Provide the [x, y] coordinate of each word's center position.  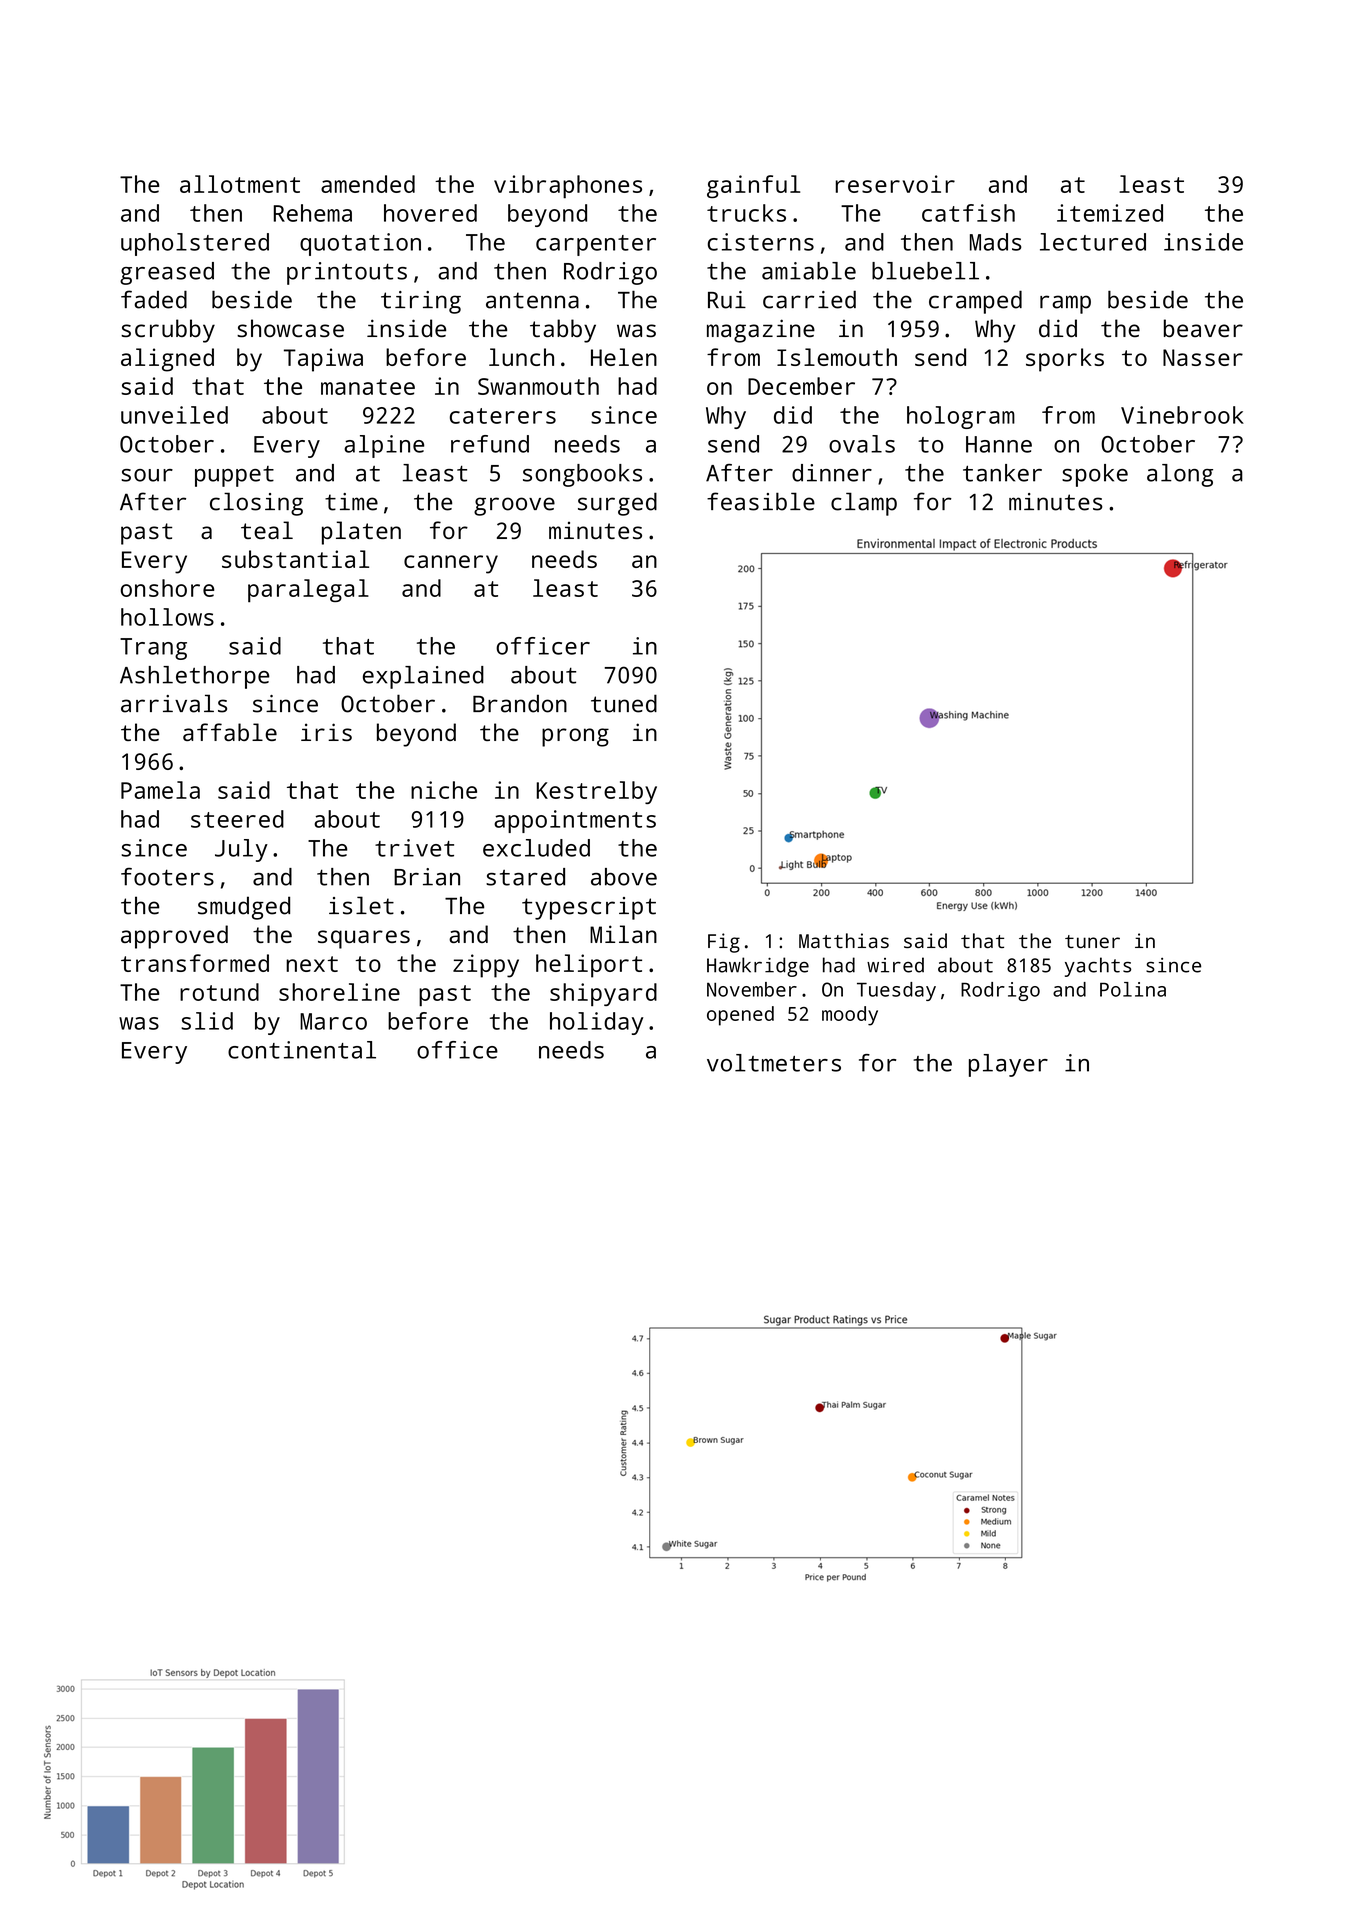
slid [207, 1021]
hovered [430, 213]
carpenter [596, 245]
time [351, 502]
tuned [624, 703]
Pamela [160, 790]
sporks [1065, 360]
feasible [761, 501]
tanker [1002, 473]
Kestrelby [597, 792]
